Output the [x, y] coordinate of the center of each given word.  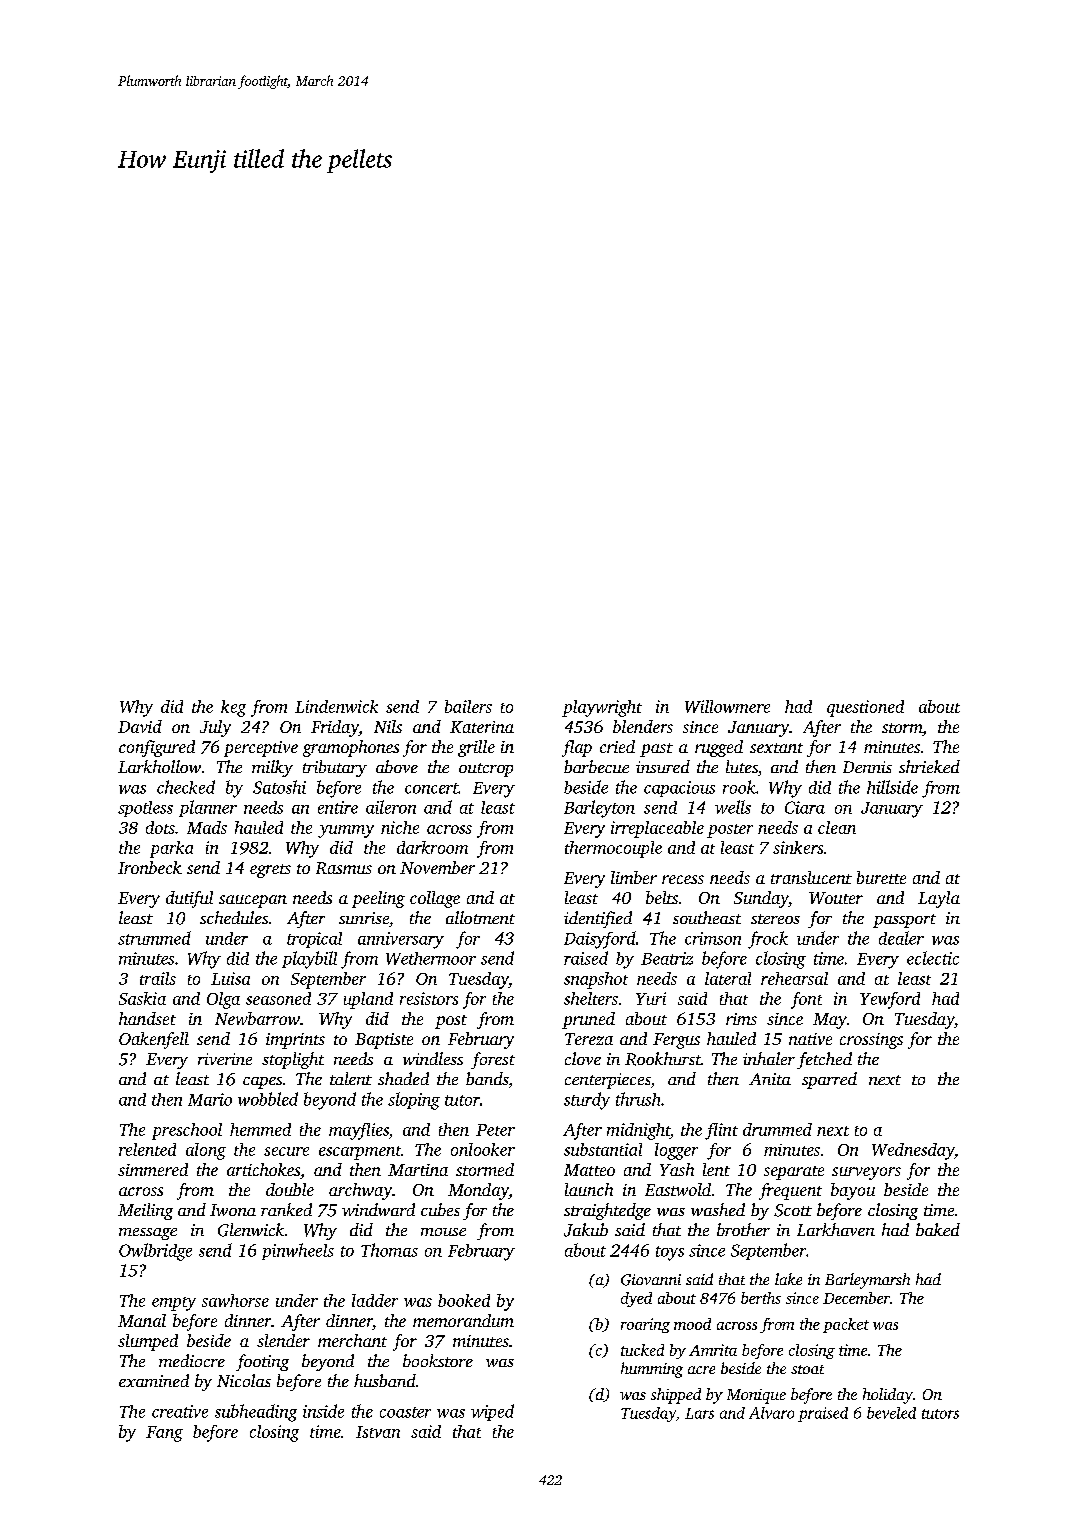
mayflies [359, 1131]
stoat [807, 1369]
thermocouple [613, 849]
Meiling [145, 1211]
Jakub [586, 1230]
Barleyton [599, 809]
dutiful [189, 899]
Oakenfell [154, 1040]
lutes [742, 766]
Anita [770, 1079]
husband [385, 1380]
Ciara [805, 807]
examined [154, 1380]
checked [186, 787]
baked [938, 1229]
